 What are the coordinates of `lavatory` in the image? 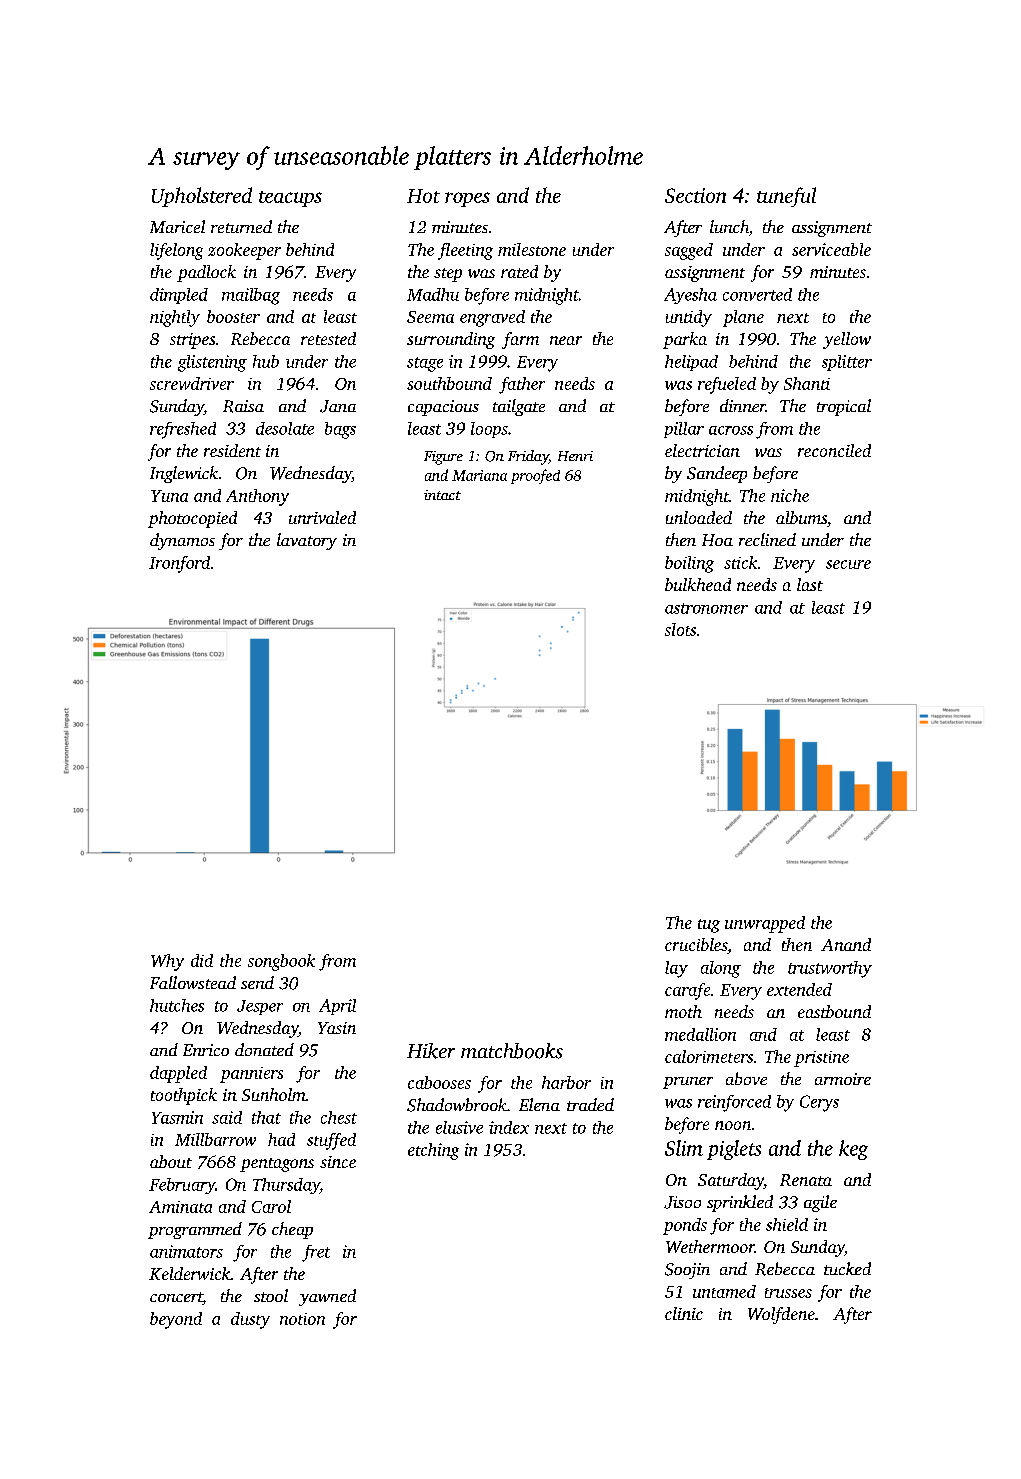 It's located at (307, 541).
